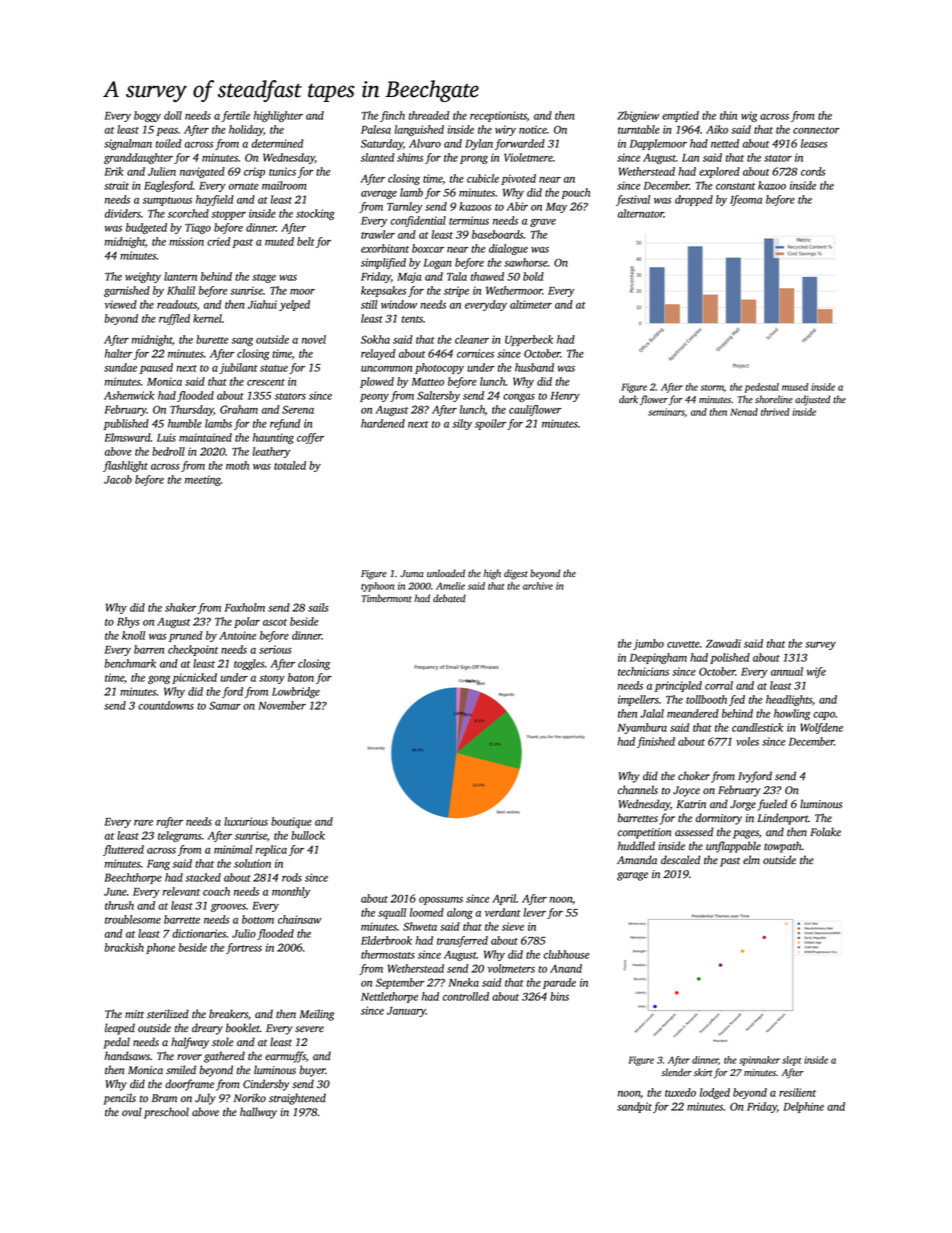 This image has width=952, height=1233. I want to click on lever, so click(534, 912).
